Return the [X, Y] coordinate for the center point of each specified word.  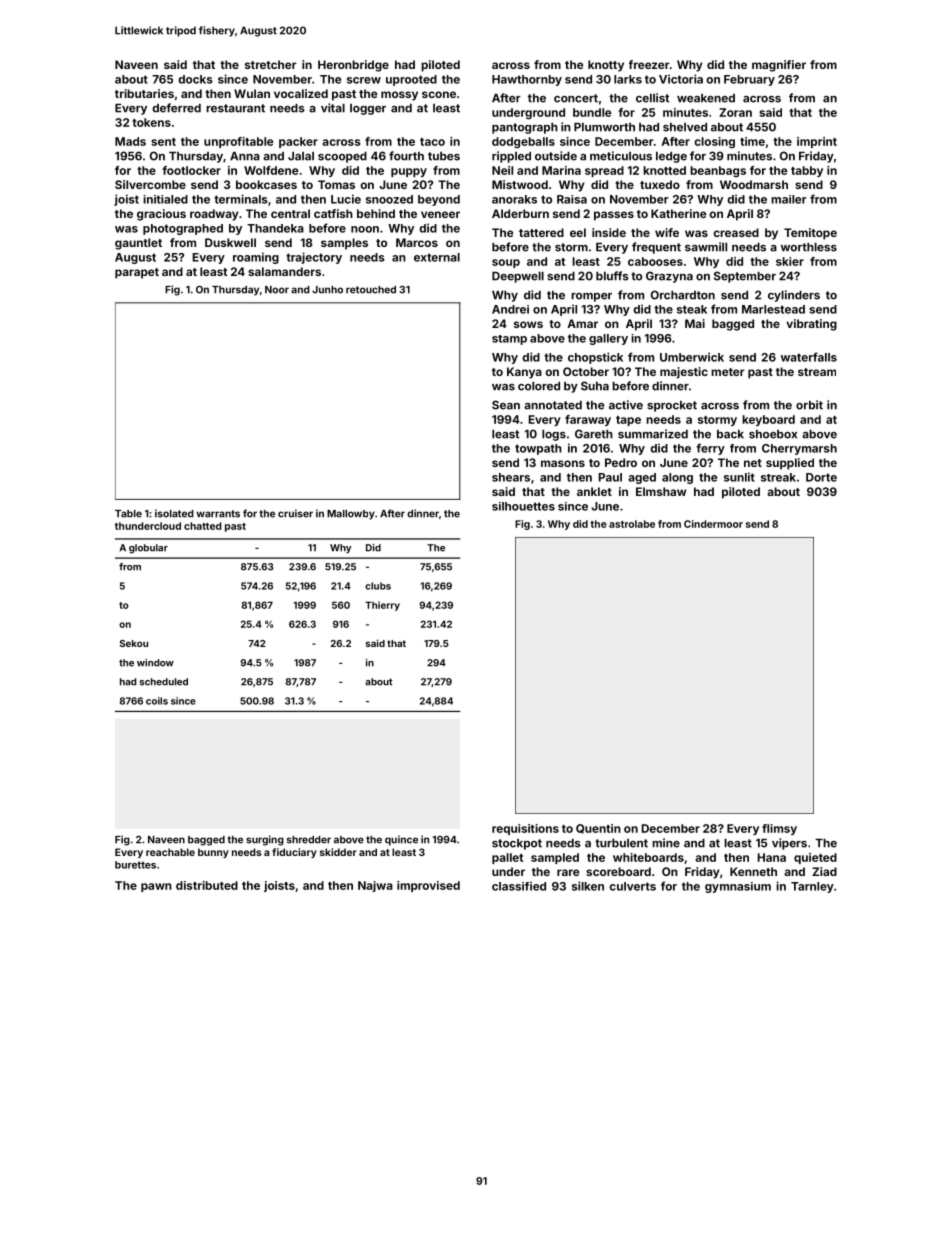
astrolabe [632, 524]
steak [692, 309]
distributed [207, 885]
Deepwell [518, 277]
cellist [652, 98]
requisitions [525, 829]
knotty [606, 66]
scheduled [164, 682]
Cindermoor [713, 524]
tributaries [144, 93]
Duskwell [230, 242]
